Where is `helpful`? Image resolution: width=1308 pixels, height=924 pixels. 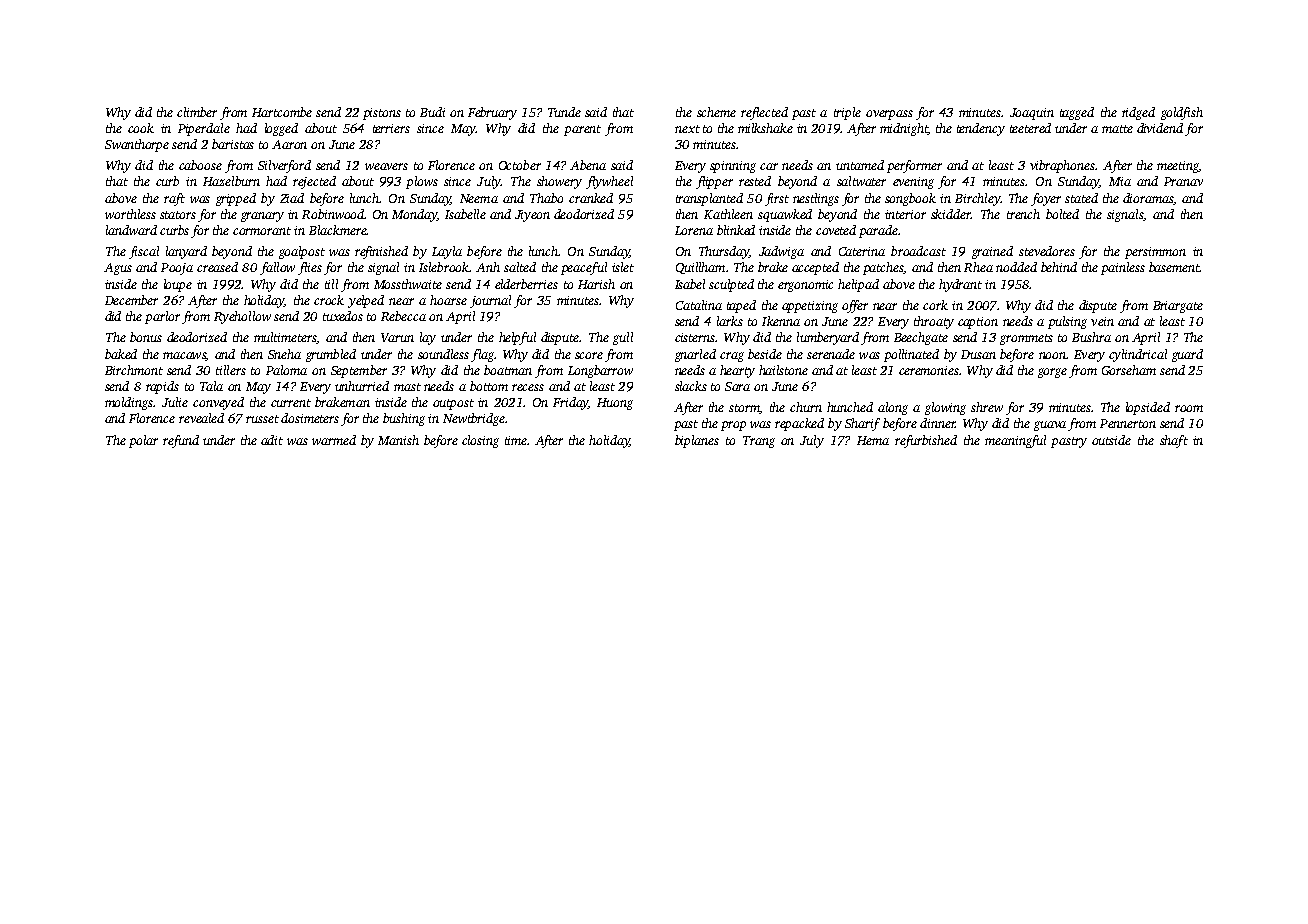 helpful is located at coordinates (517, 338).
